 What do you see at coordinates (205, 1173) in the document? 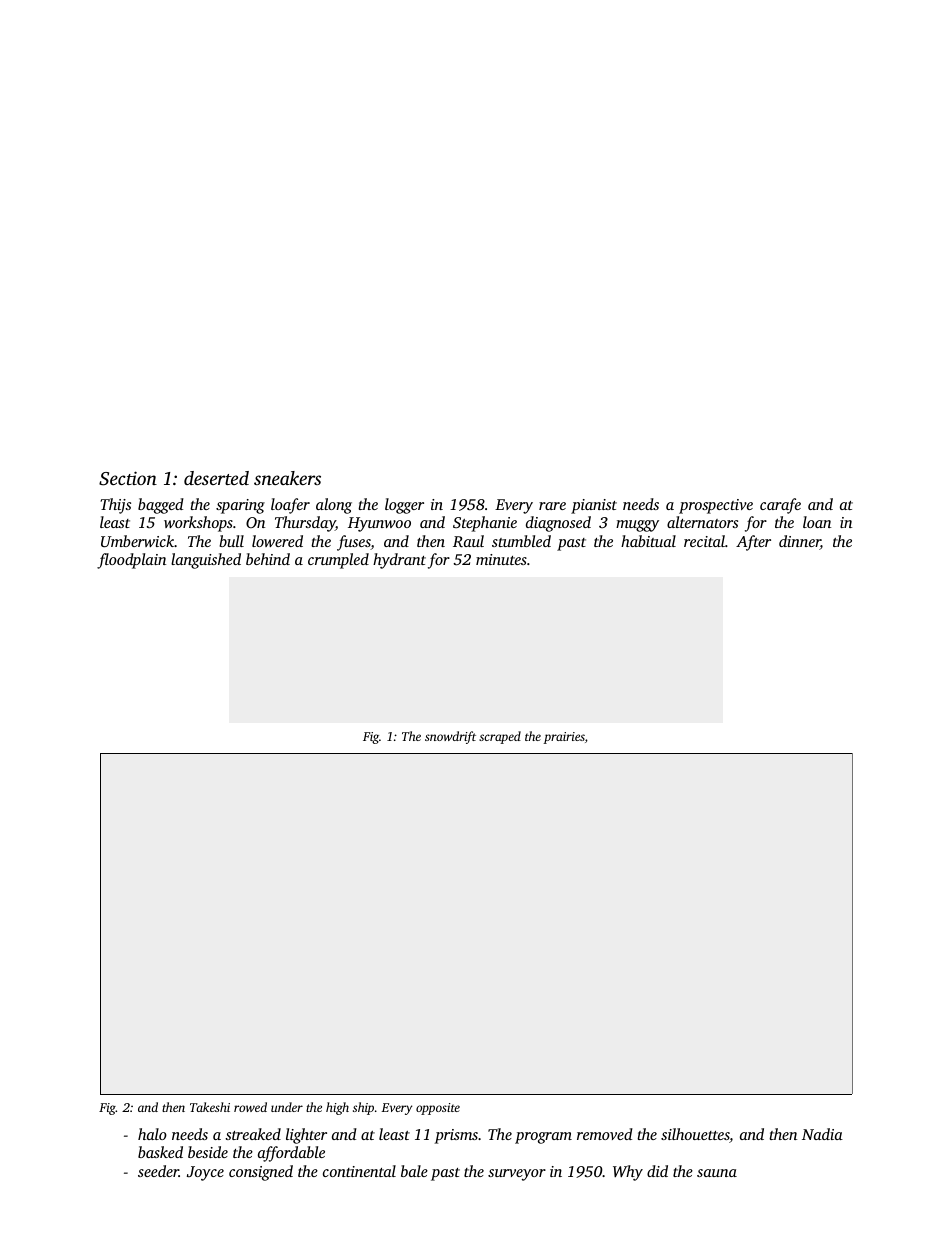
I see `Joyce` at bounding box center [205, 1173].
